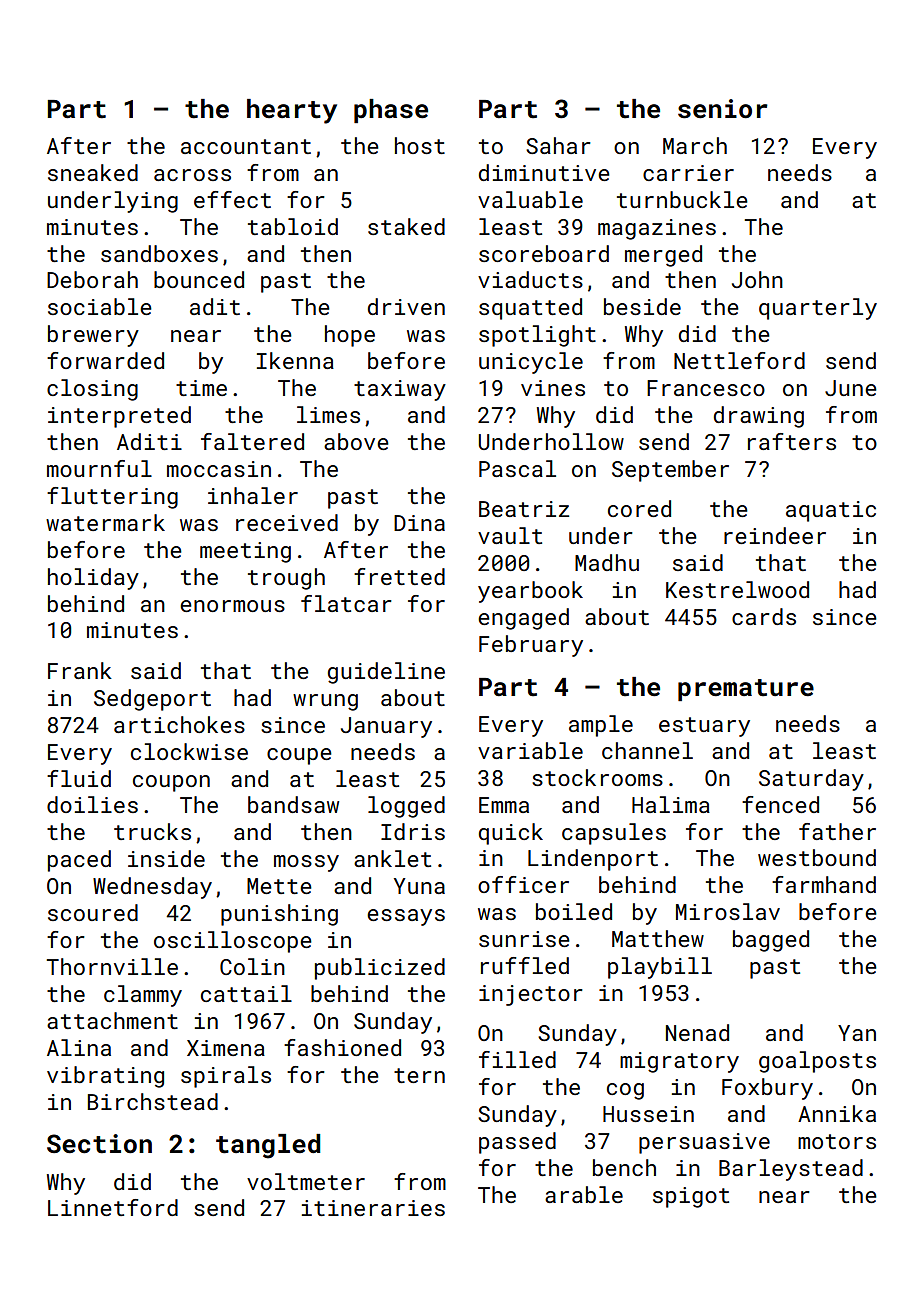 The image size is (924, 1314). I want to click on senior, so click(723, 109).
